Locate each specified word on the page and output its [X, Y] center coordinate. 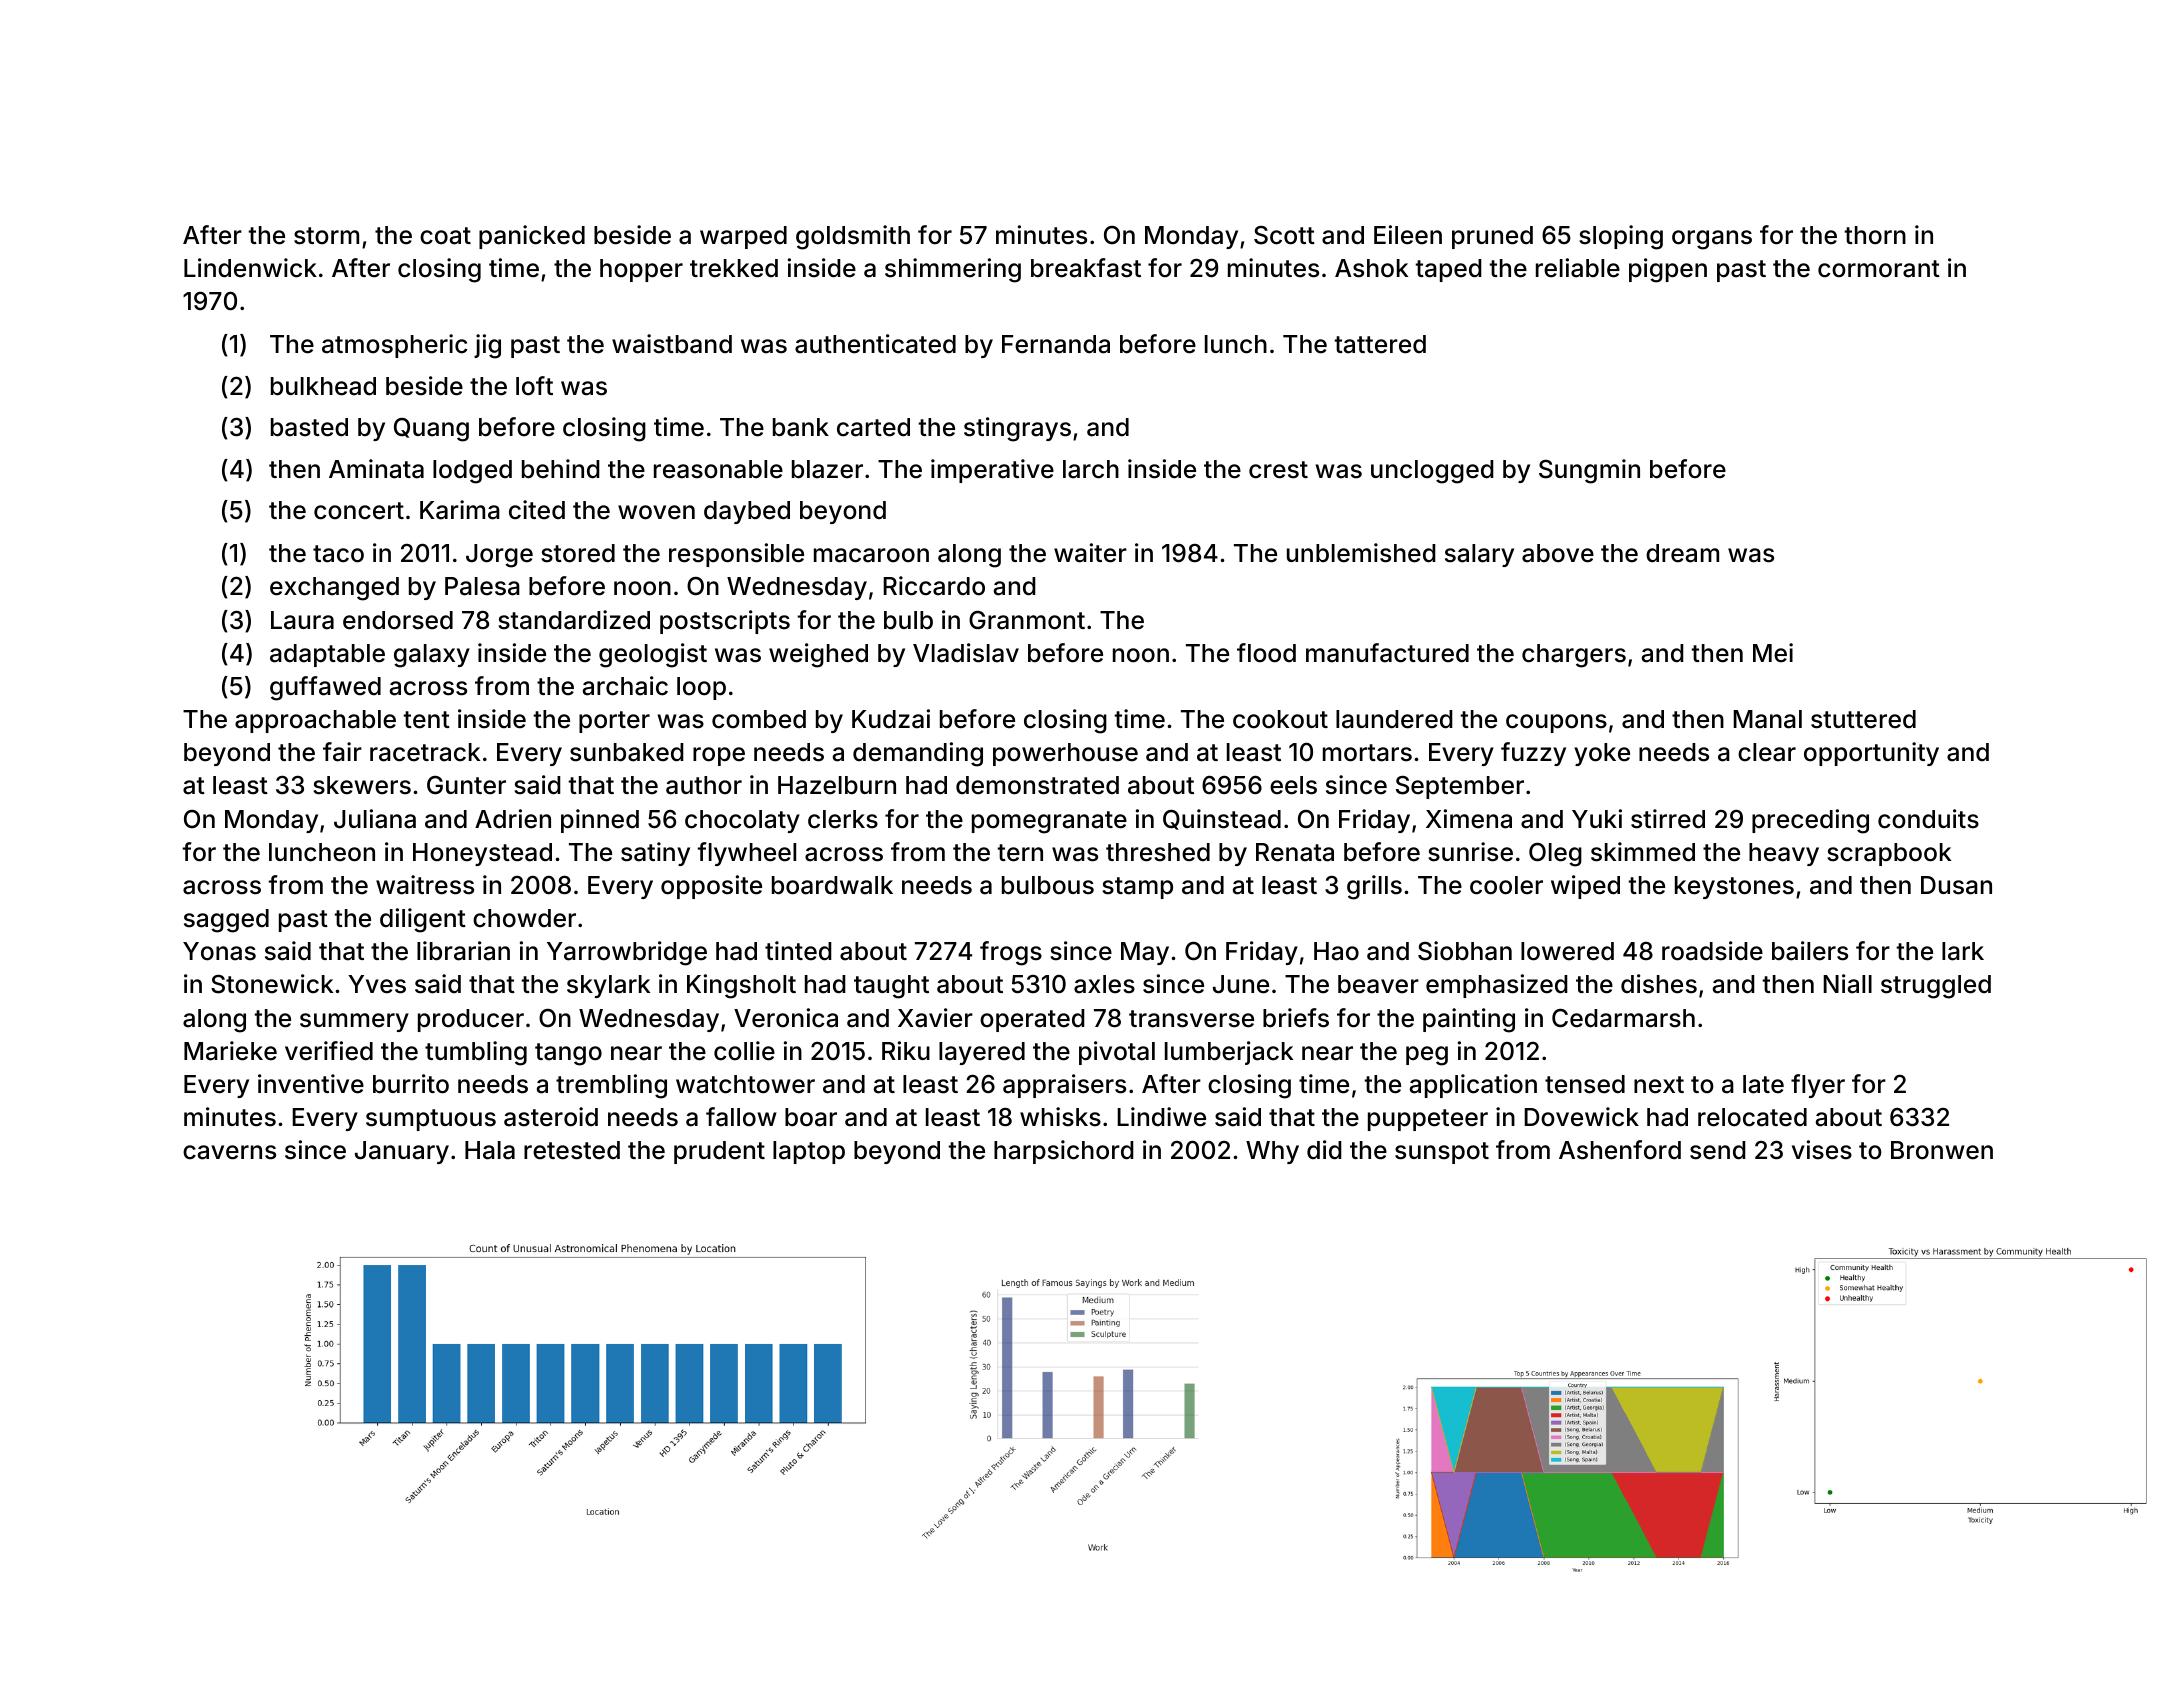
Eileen [1408, 235]
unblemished [1361, 553]
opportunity [1871, 754]
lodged [472, 472]
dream [1682, 553]
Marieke [230, 1051]
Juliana [375, 819]
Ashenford [1620, 1150]
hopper [641, 270]
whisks [1060, 1117]
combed [759, 719]
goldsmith [853, 237]
